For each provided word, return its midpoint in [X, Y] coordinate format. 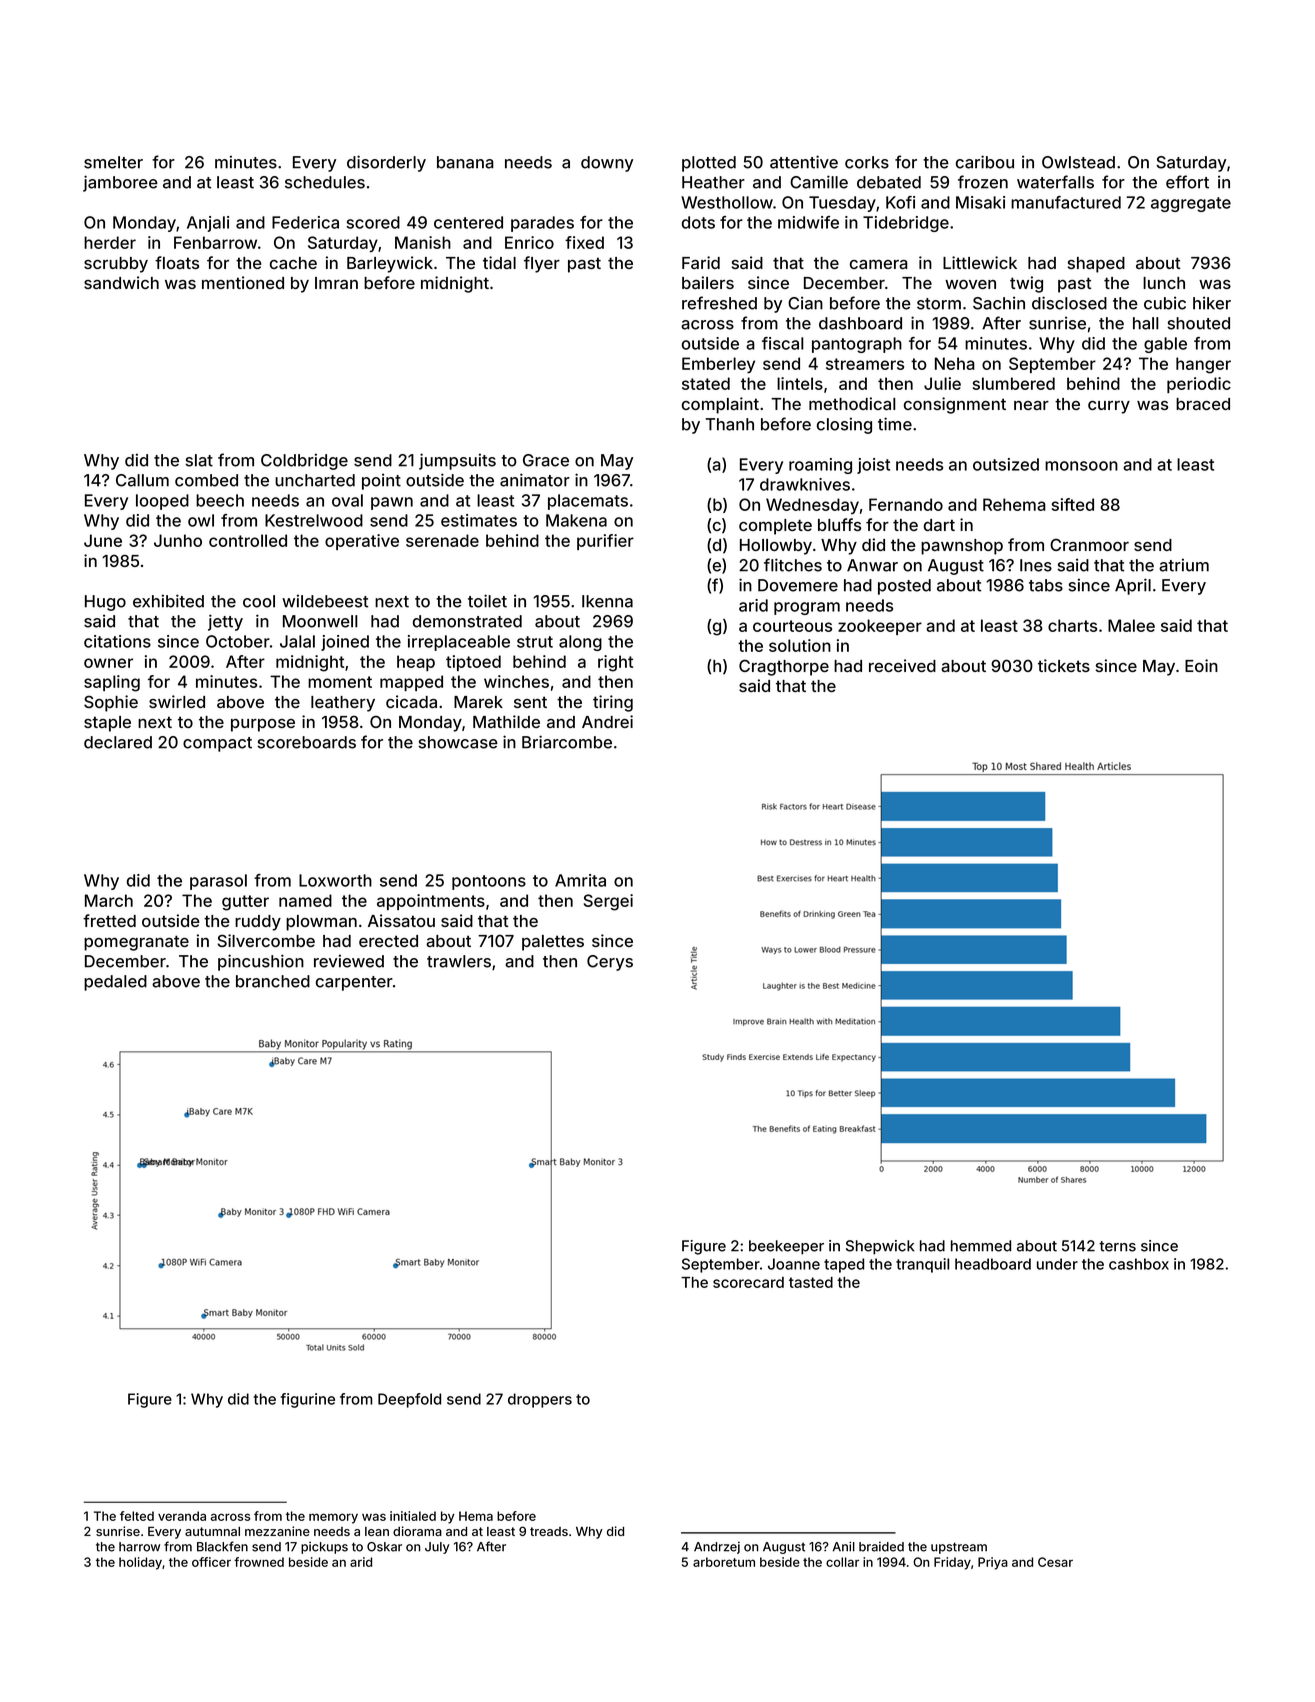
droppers [540, 1400]
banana [465, 162]
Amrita [580, 880]
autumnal [212, 1531]
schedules [325, 182]
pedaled [115, 983]
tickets [1064, 665]
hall [1146, 323]
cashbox [1139, 1264]
